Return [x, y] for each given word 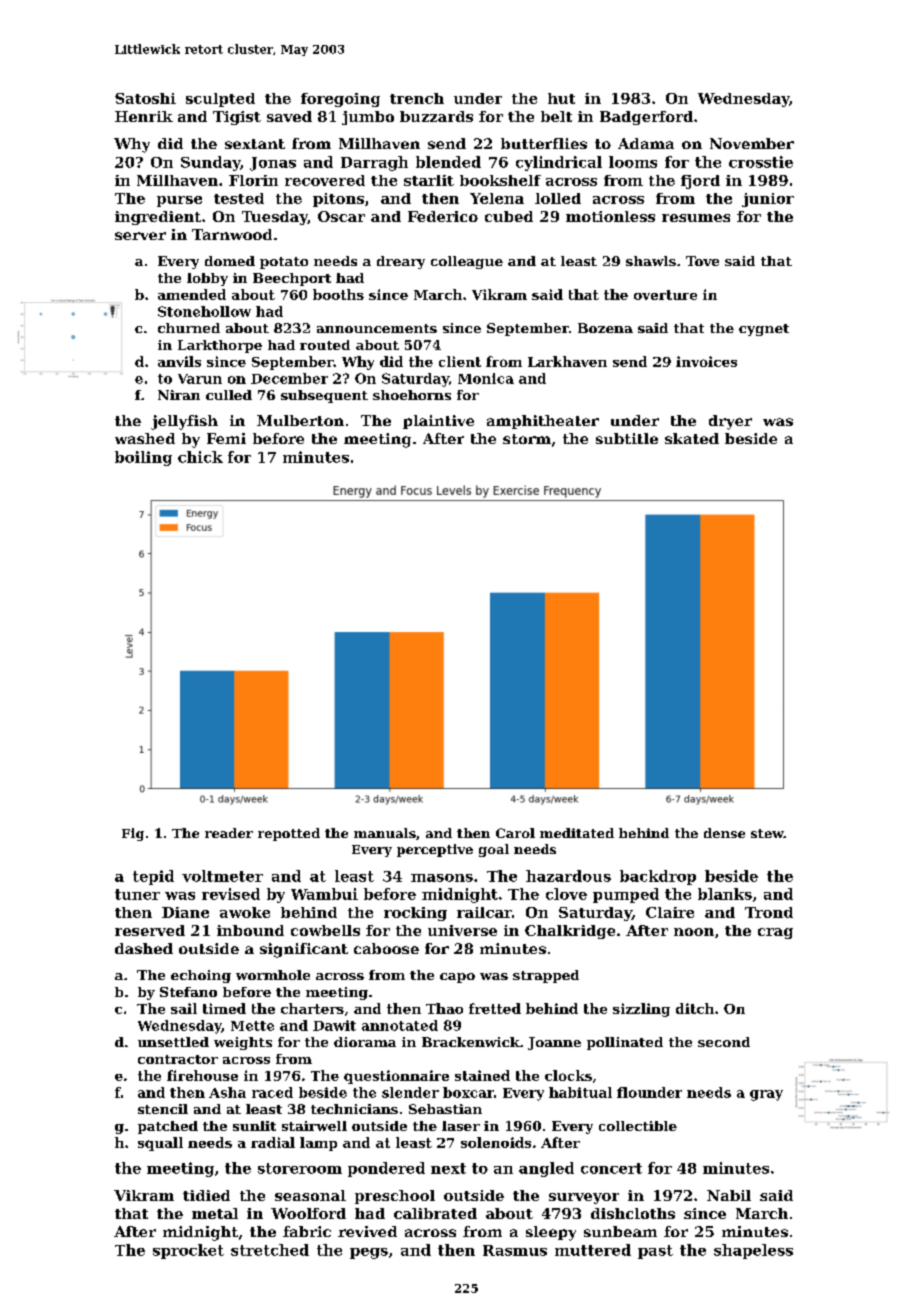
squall [160, 1144]
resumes [696, 218]
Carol [515, 833]
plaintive [438, 422]
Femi [226, 438]
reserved [150, 930]
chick [200, 457]
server [140, 236]
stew [767, 833]
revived [367, 1231]
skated [692, 438]
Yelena [497, 198]
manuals [385, 833]
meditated [577, 833]
